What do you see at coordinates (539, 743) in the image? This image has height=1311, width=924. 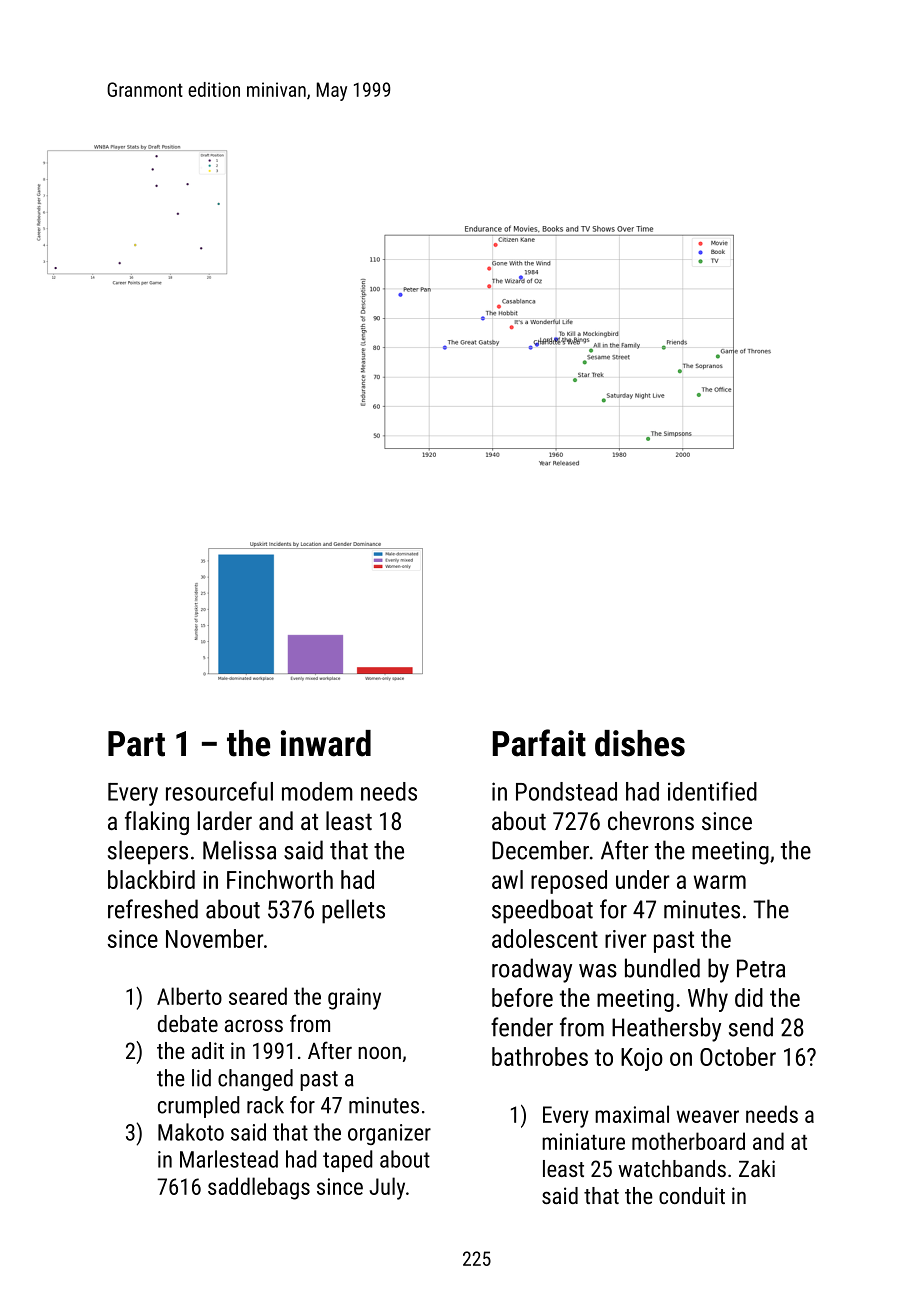 I see `Parfait` at bounding box center [539, 743].
